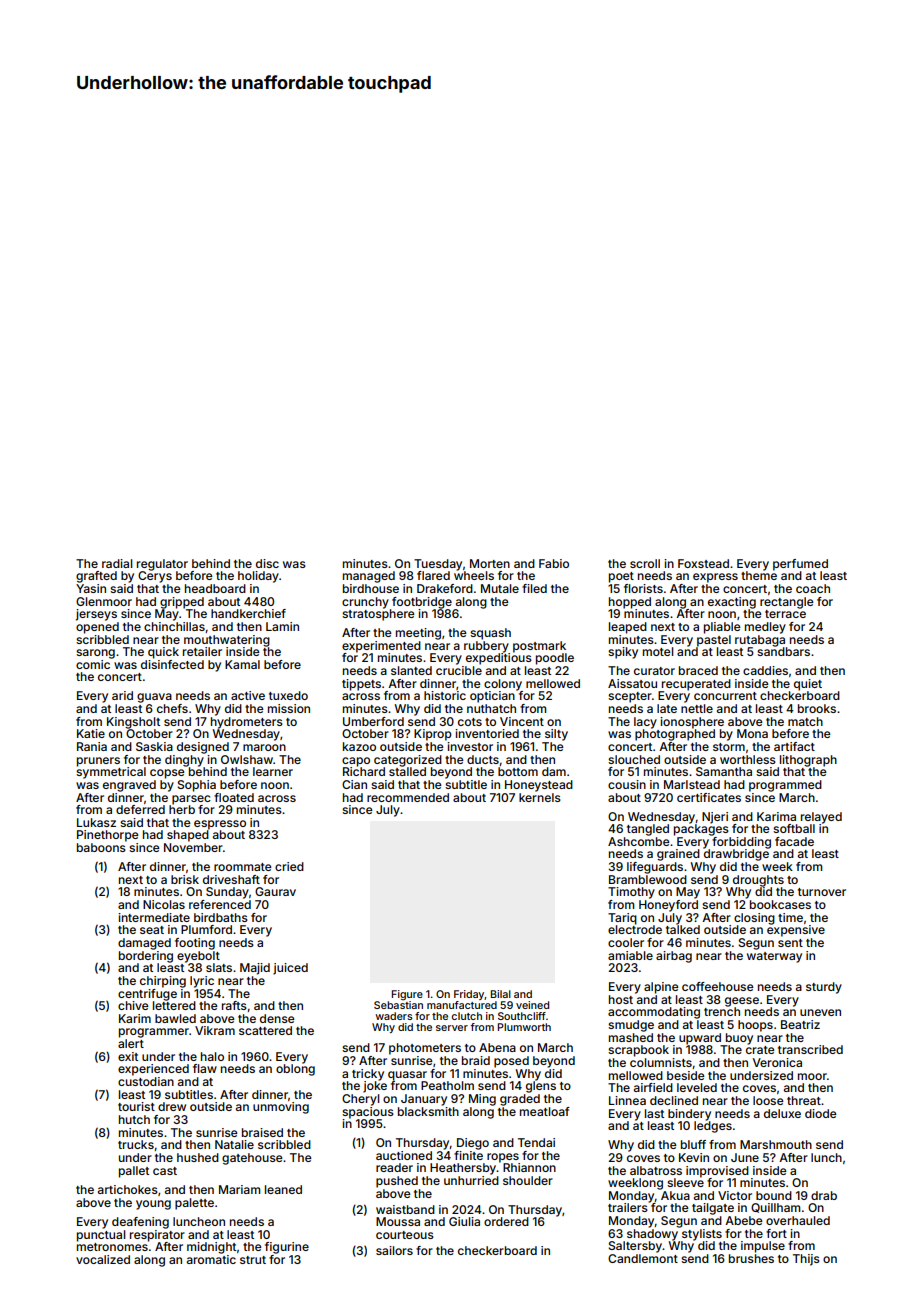 The image size is (924, 1308). What do you see at coordinates (221, 917) in the screenshot?
I see `birdbaths` at bounding box center [221, 917].
